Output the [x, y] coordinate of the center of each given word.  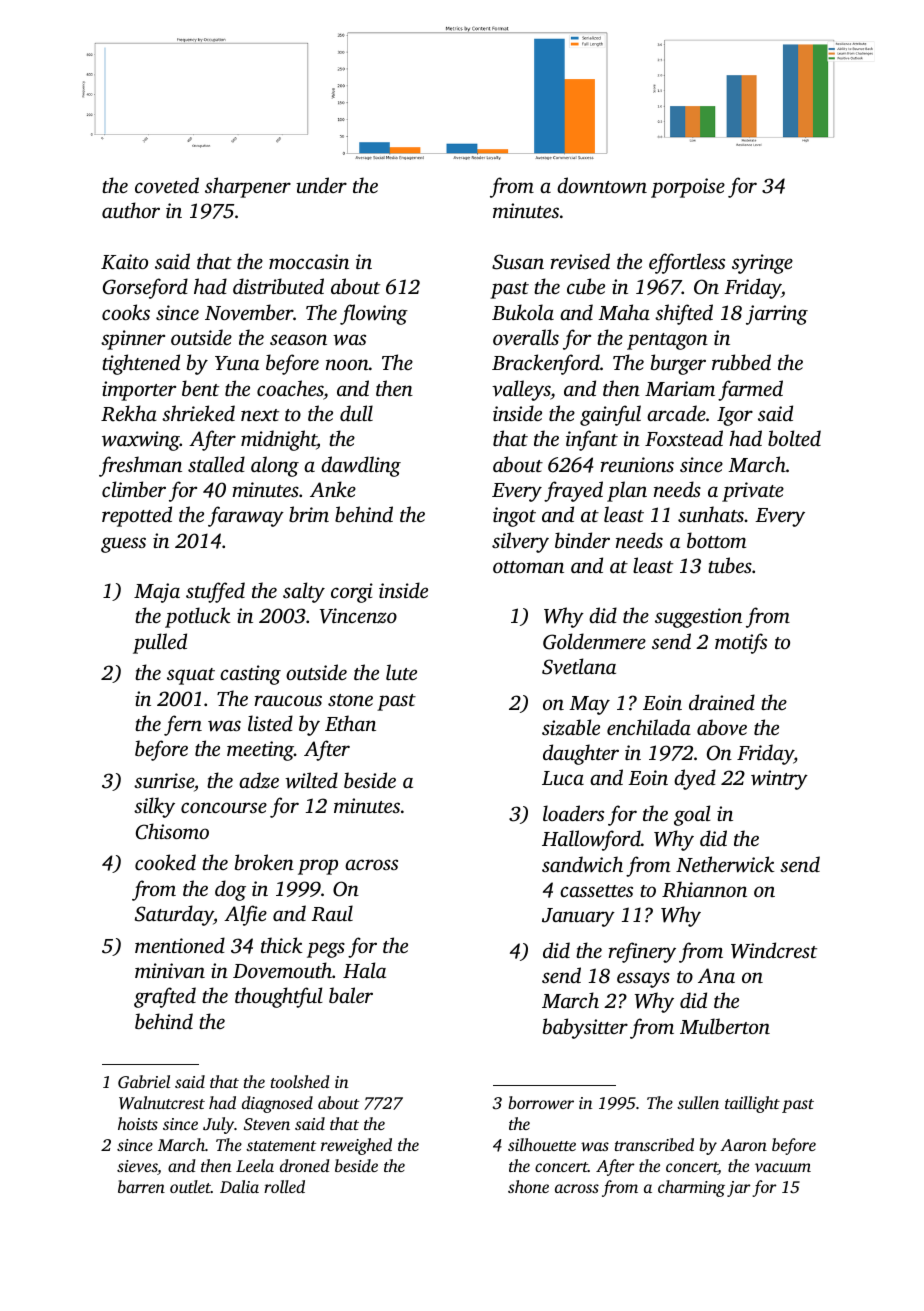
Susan [518, 262]
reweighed [356, 1146]
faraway [246, 516]
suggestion [698, 618]
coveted [167, 185]
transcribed [654, 1144]
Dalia [239, 1186]
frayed [573, 491]
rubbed [741, 362]
